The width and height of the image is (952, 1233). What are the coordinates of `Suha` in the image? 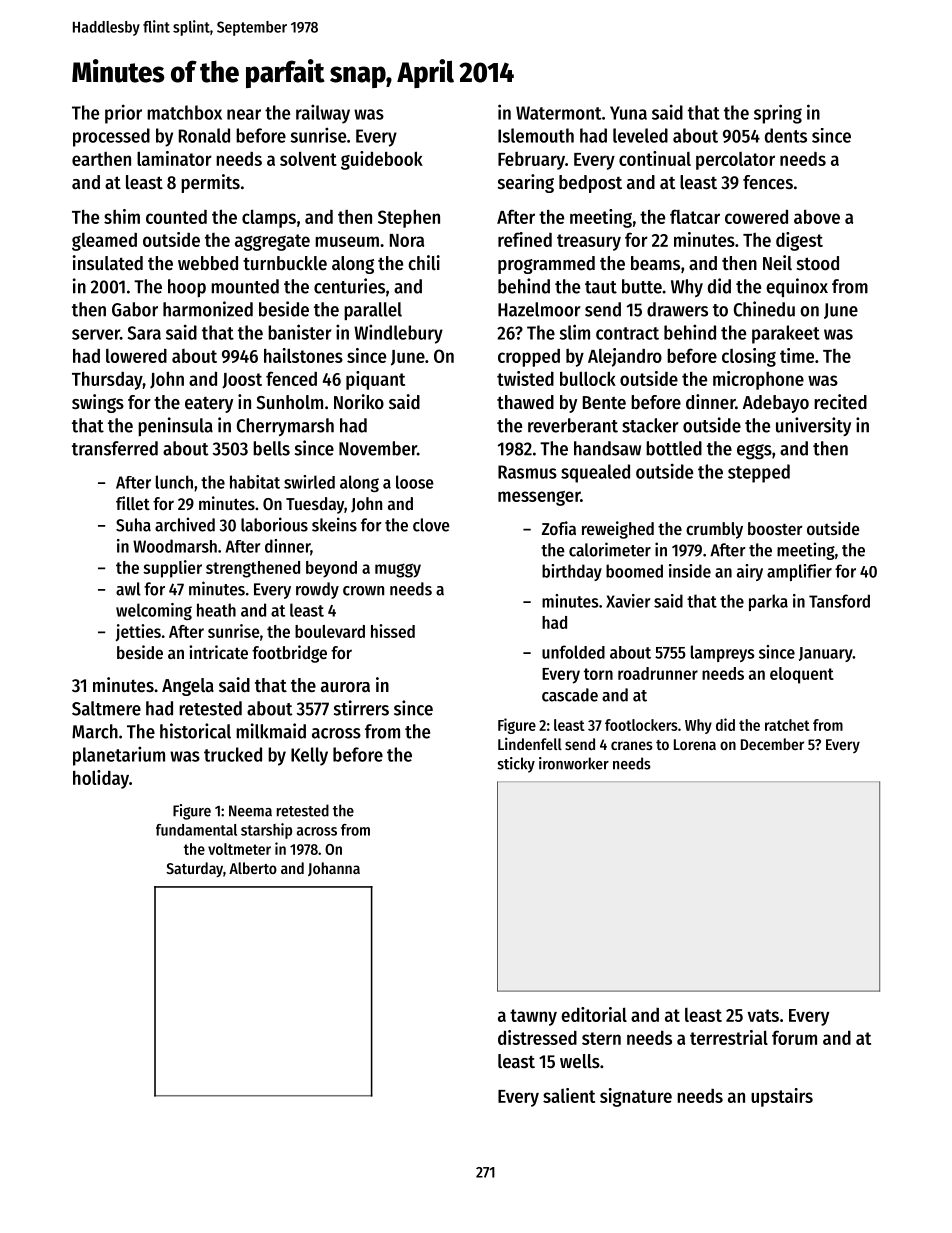 It's located at (133, 525).
